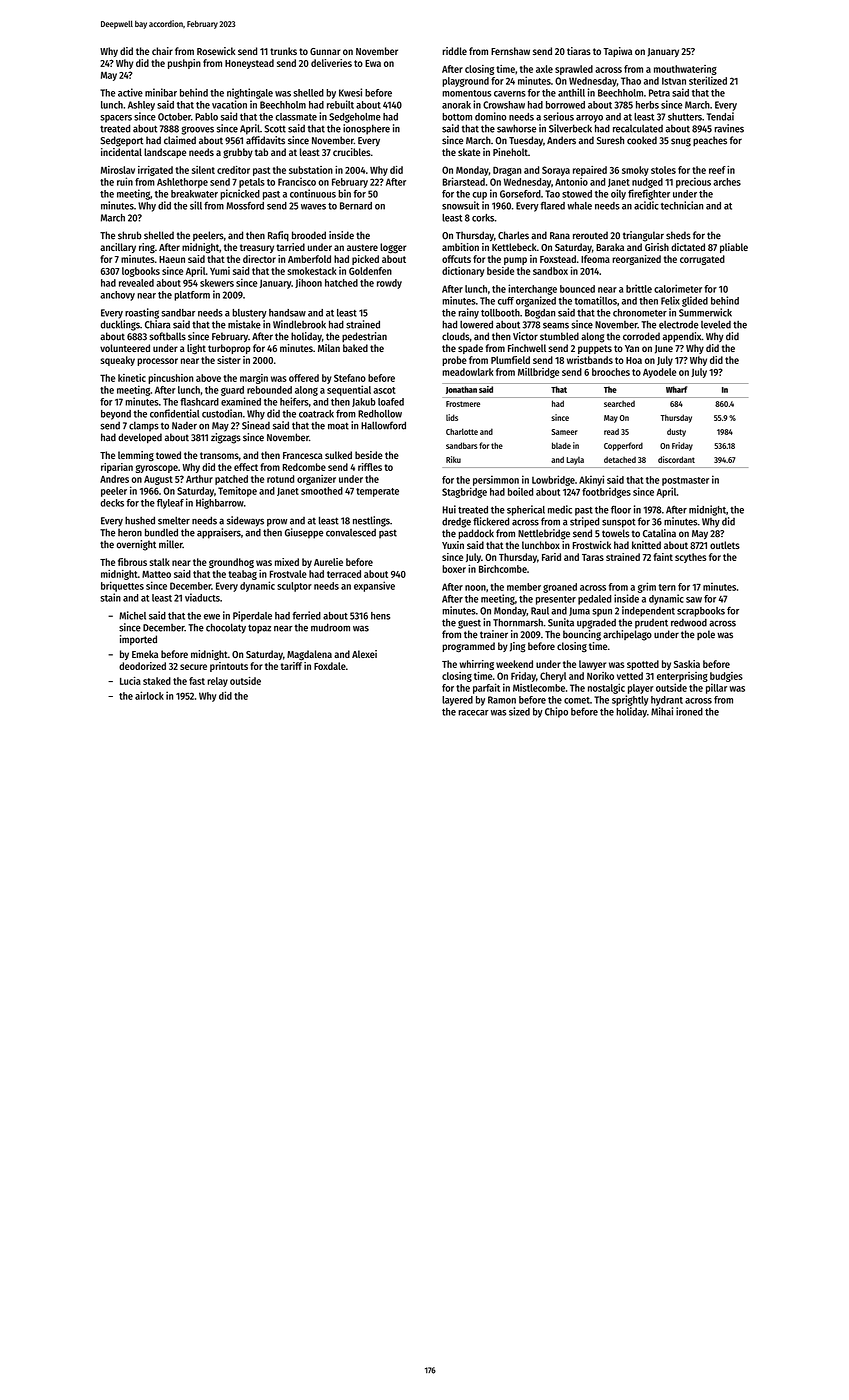 Image resolution: width=849 pixels, height=1400 pixels. I want to click on sideways, so click(245, 521).
